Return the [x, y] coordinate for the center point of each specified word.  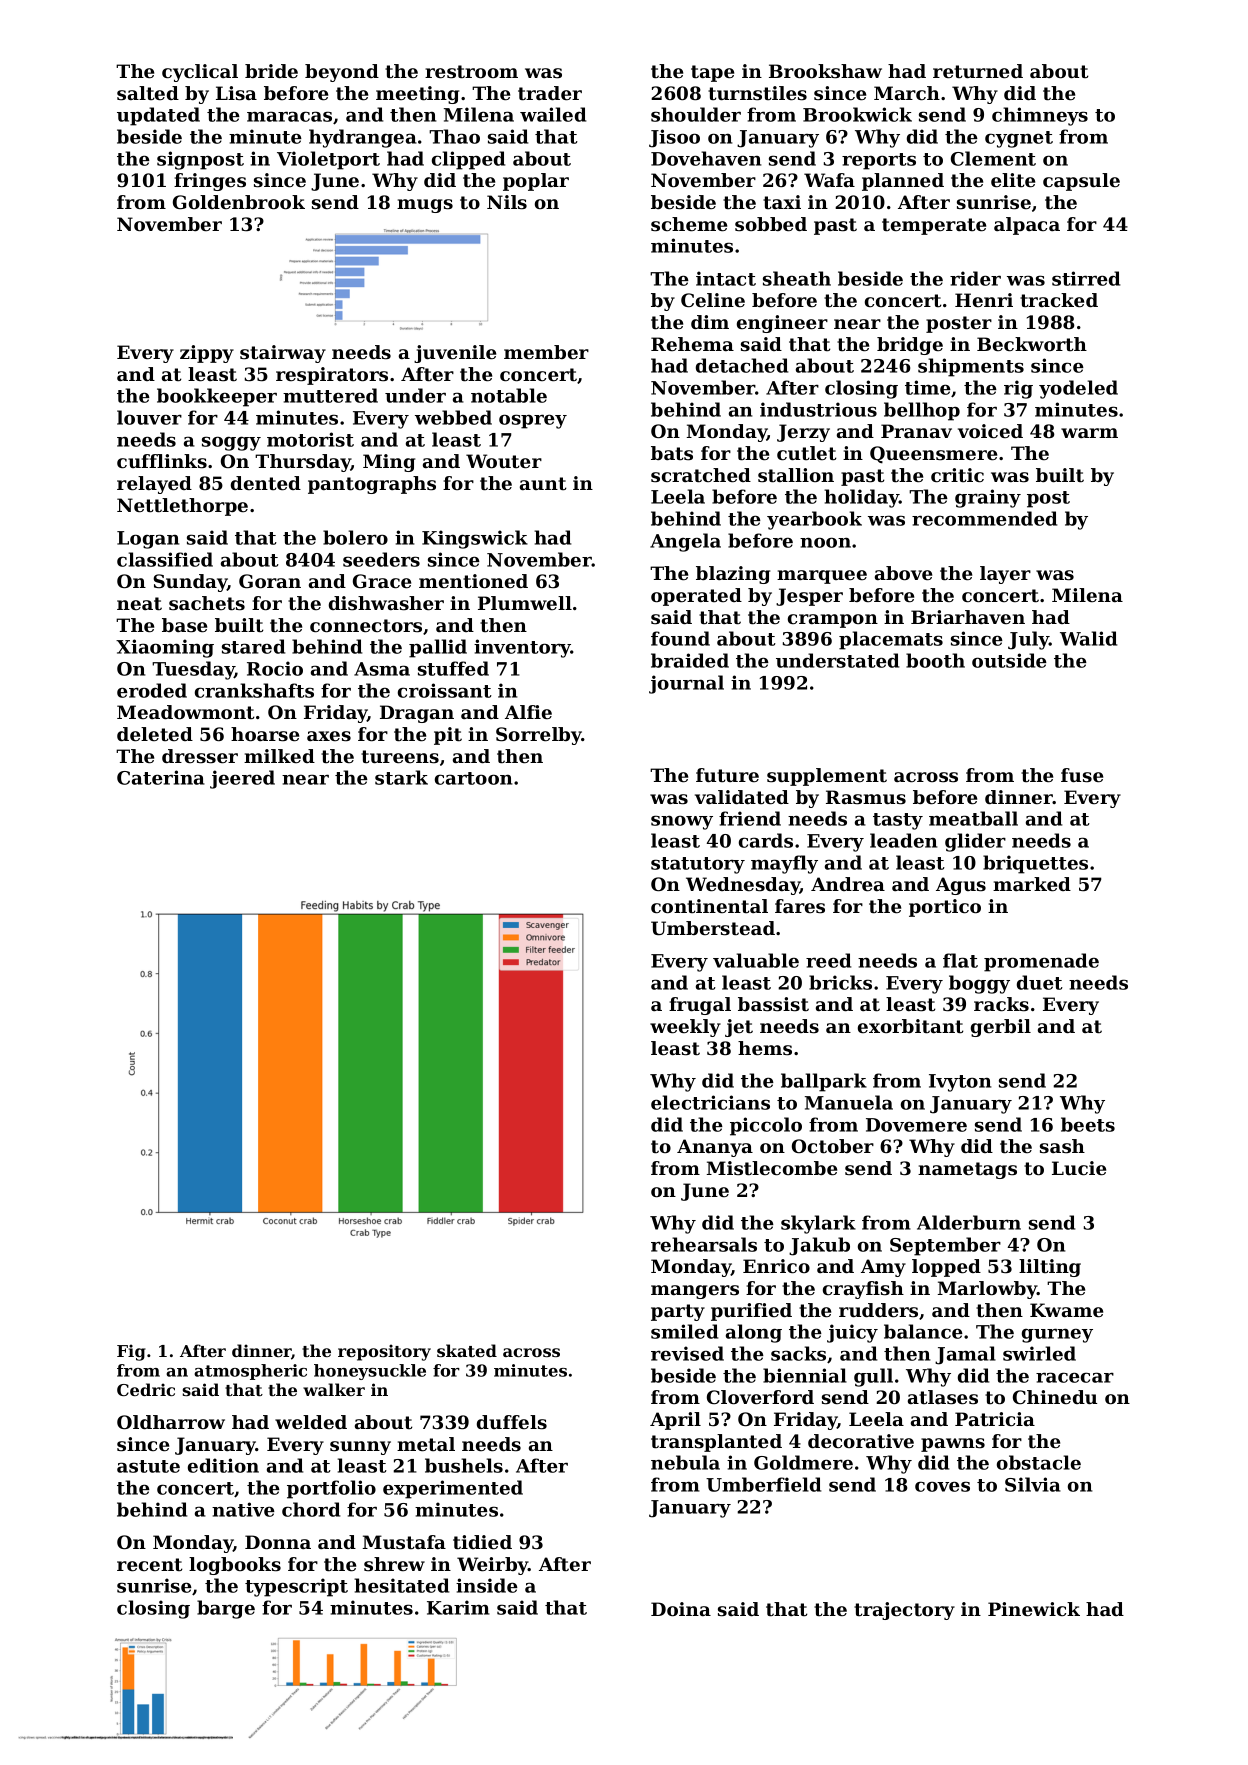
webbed [453, 417]
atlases [943, 1397]
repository [384, 1352]
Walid [1088, 638]
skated [467, 1350]
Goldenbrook [239, 202]
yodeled [1078, 389]
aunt [543, 484]
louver [149, 417]
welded [311, 1422]
